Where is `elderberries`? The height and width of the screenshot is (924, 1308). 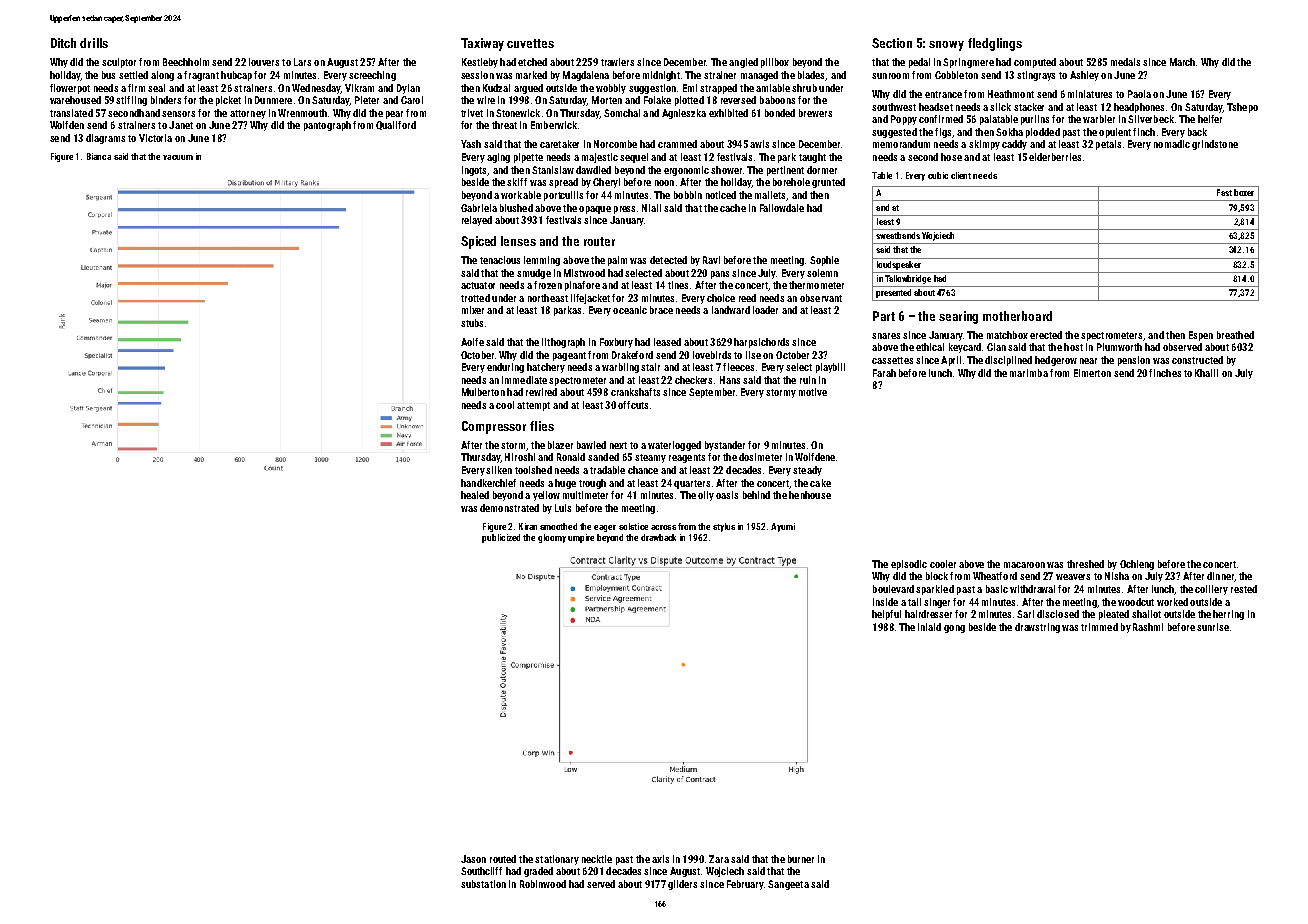 elderberries is located at coordinates (1055, 157).
